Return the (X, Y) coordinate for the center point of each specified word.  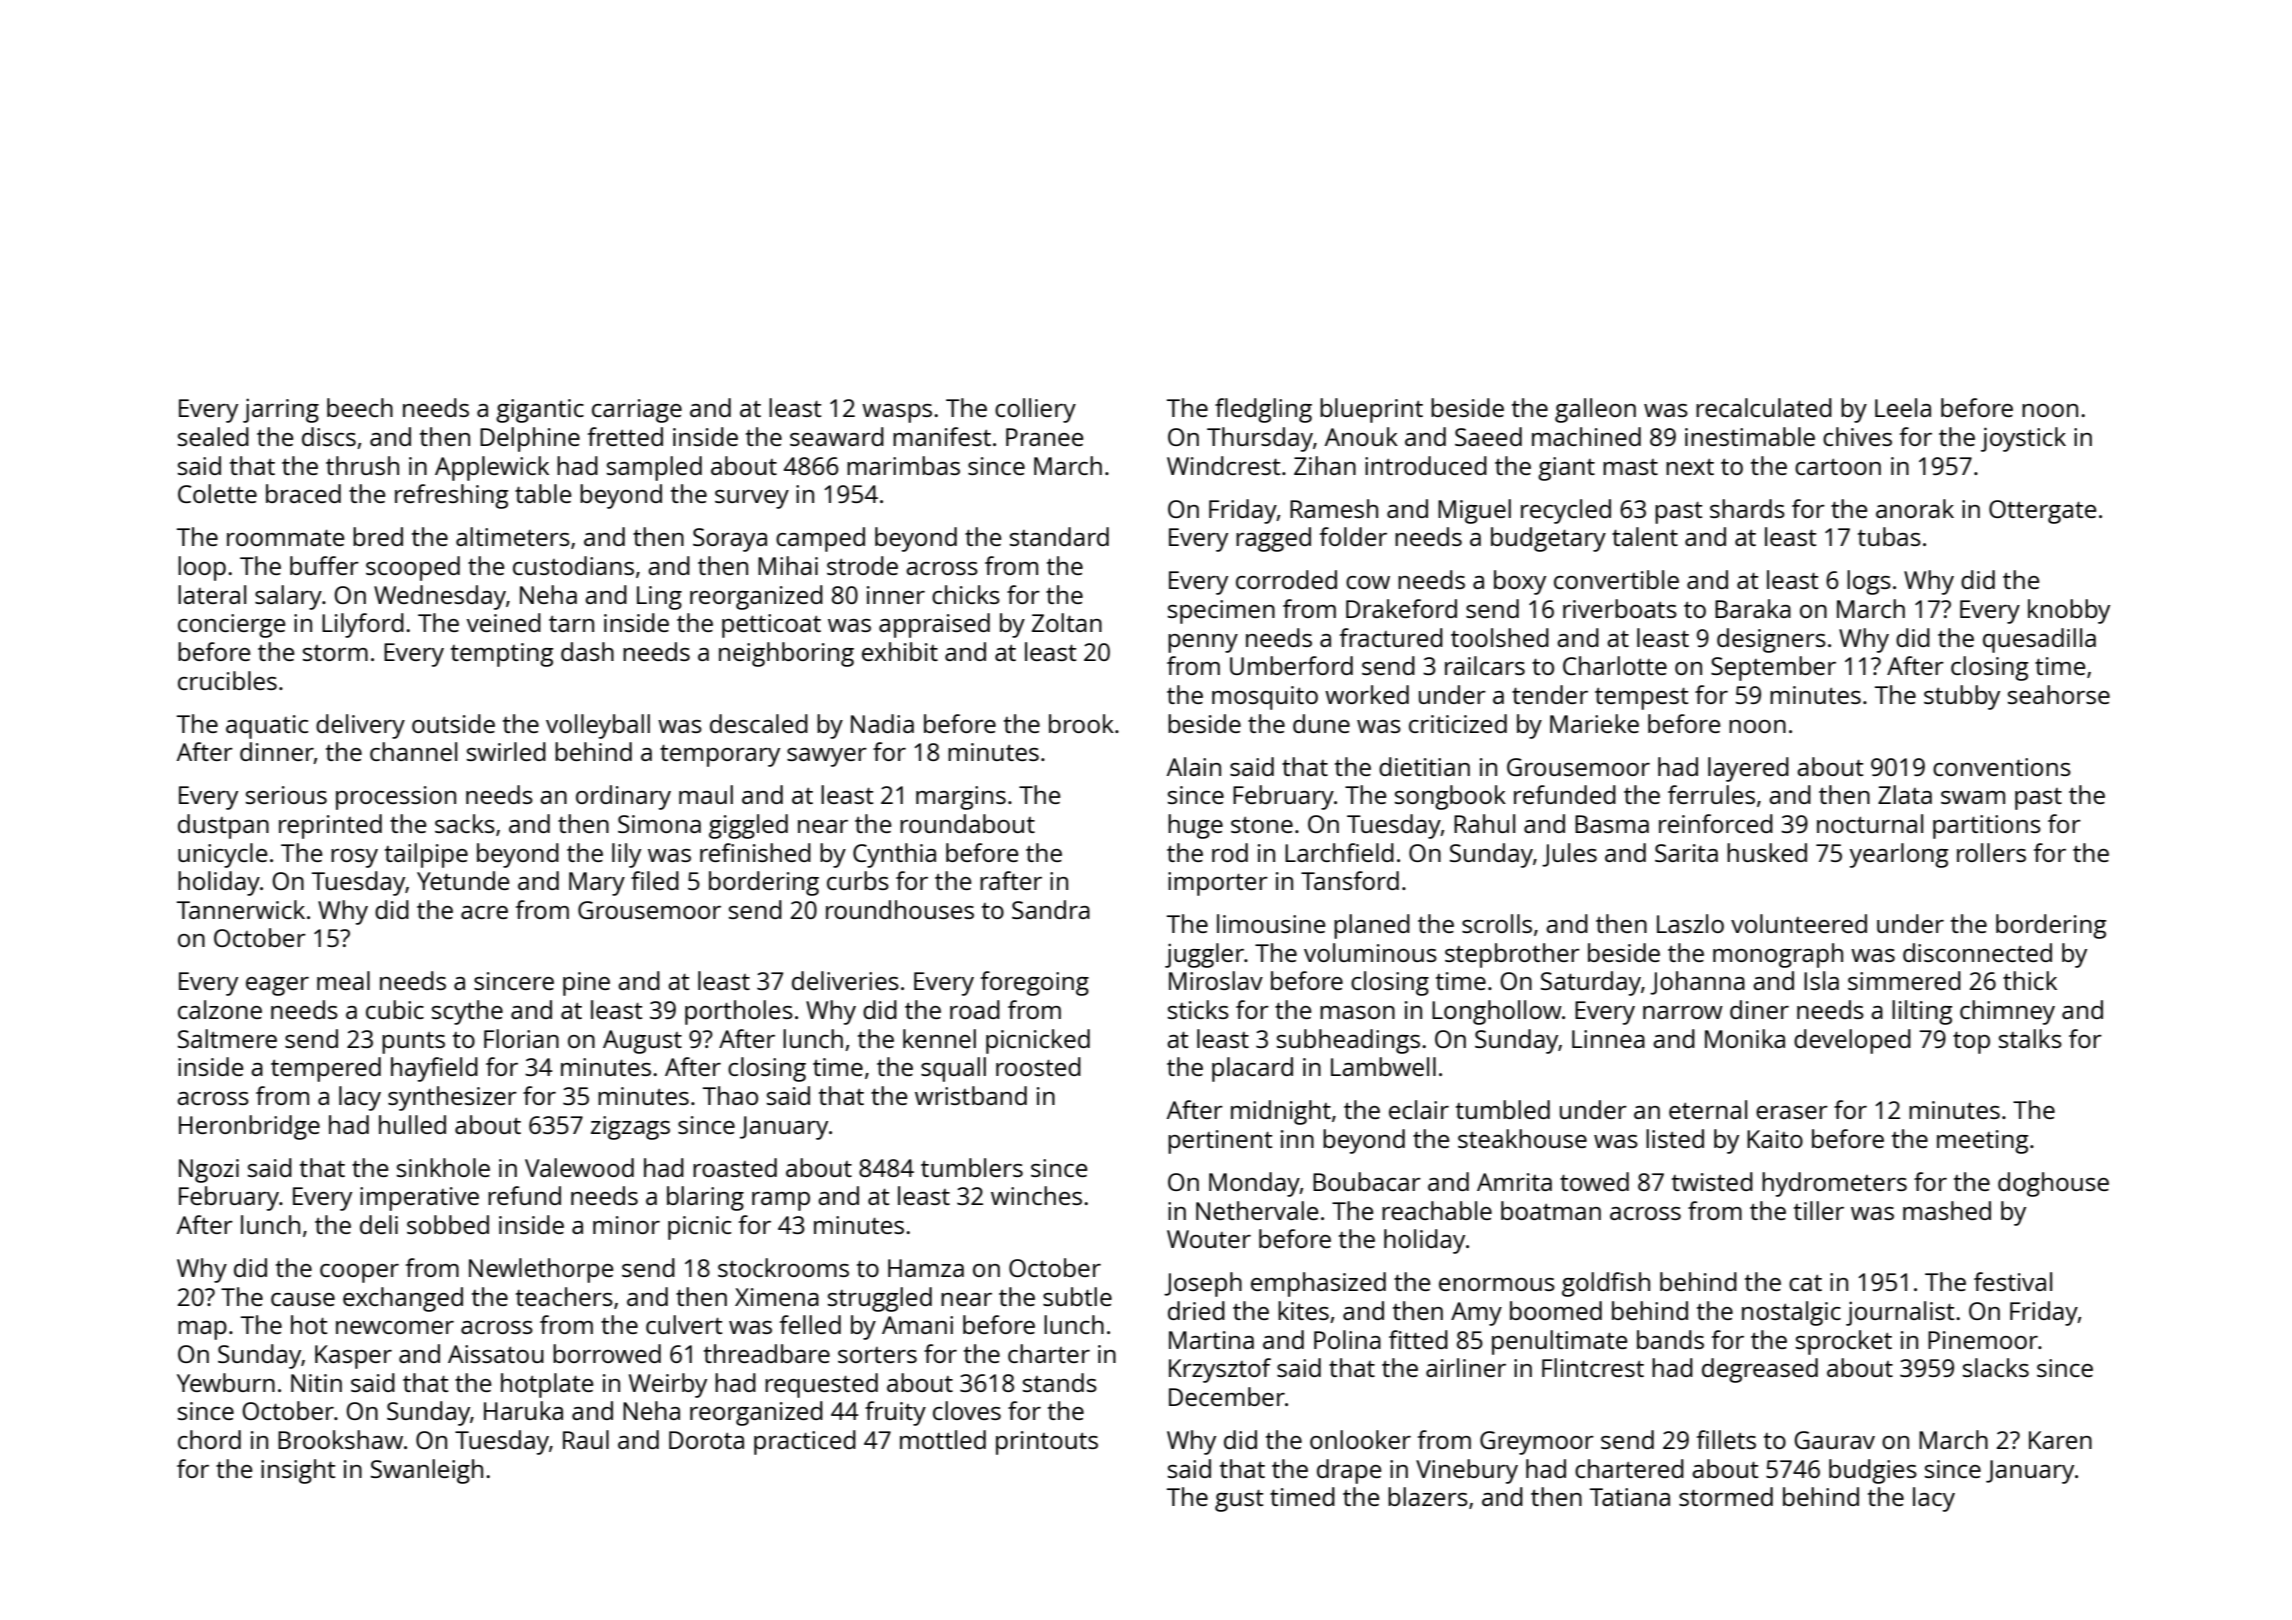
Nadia (882, 723)
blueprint (1371, 410)
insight (298, 1471)
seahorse (2059, 694)
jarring (281, 410)
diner (1759, 1009)
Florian (521, 1038)
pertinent (1220, 1142)
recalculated (1764, 407)
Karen (2060, 1440)
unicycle (222, 855)
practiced (805, 1442)
